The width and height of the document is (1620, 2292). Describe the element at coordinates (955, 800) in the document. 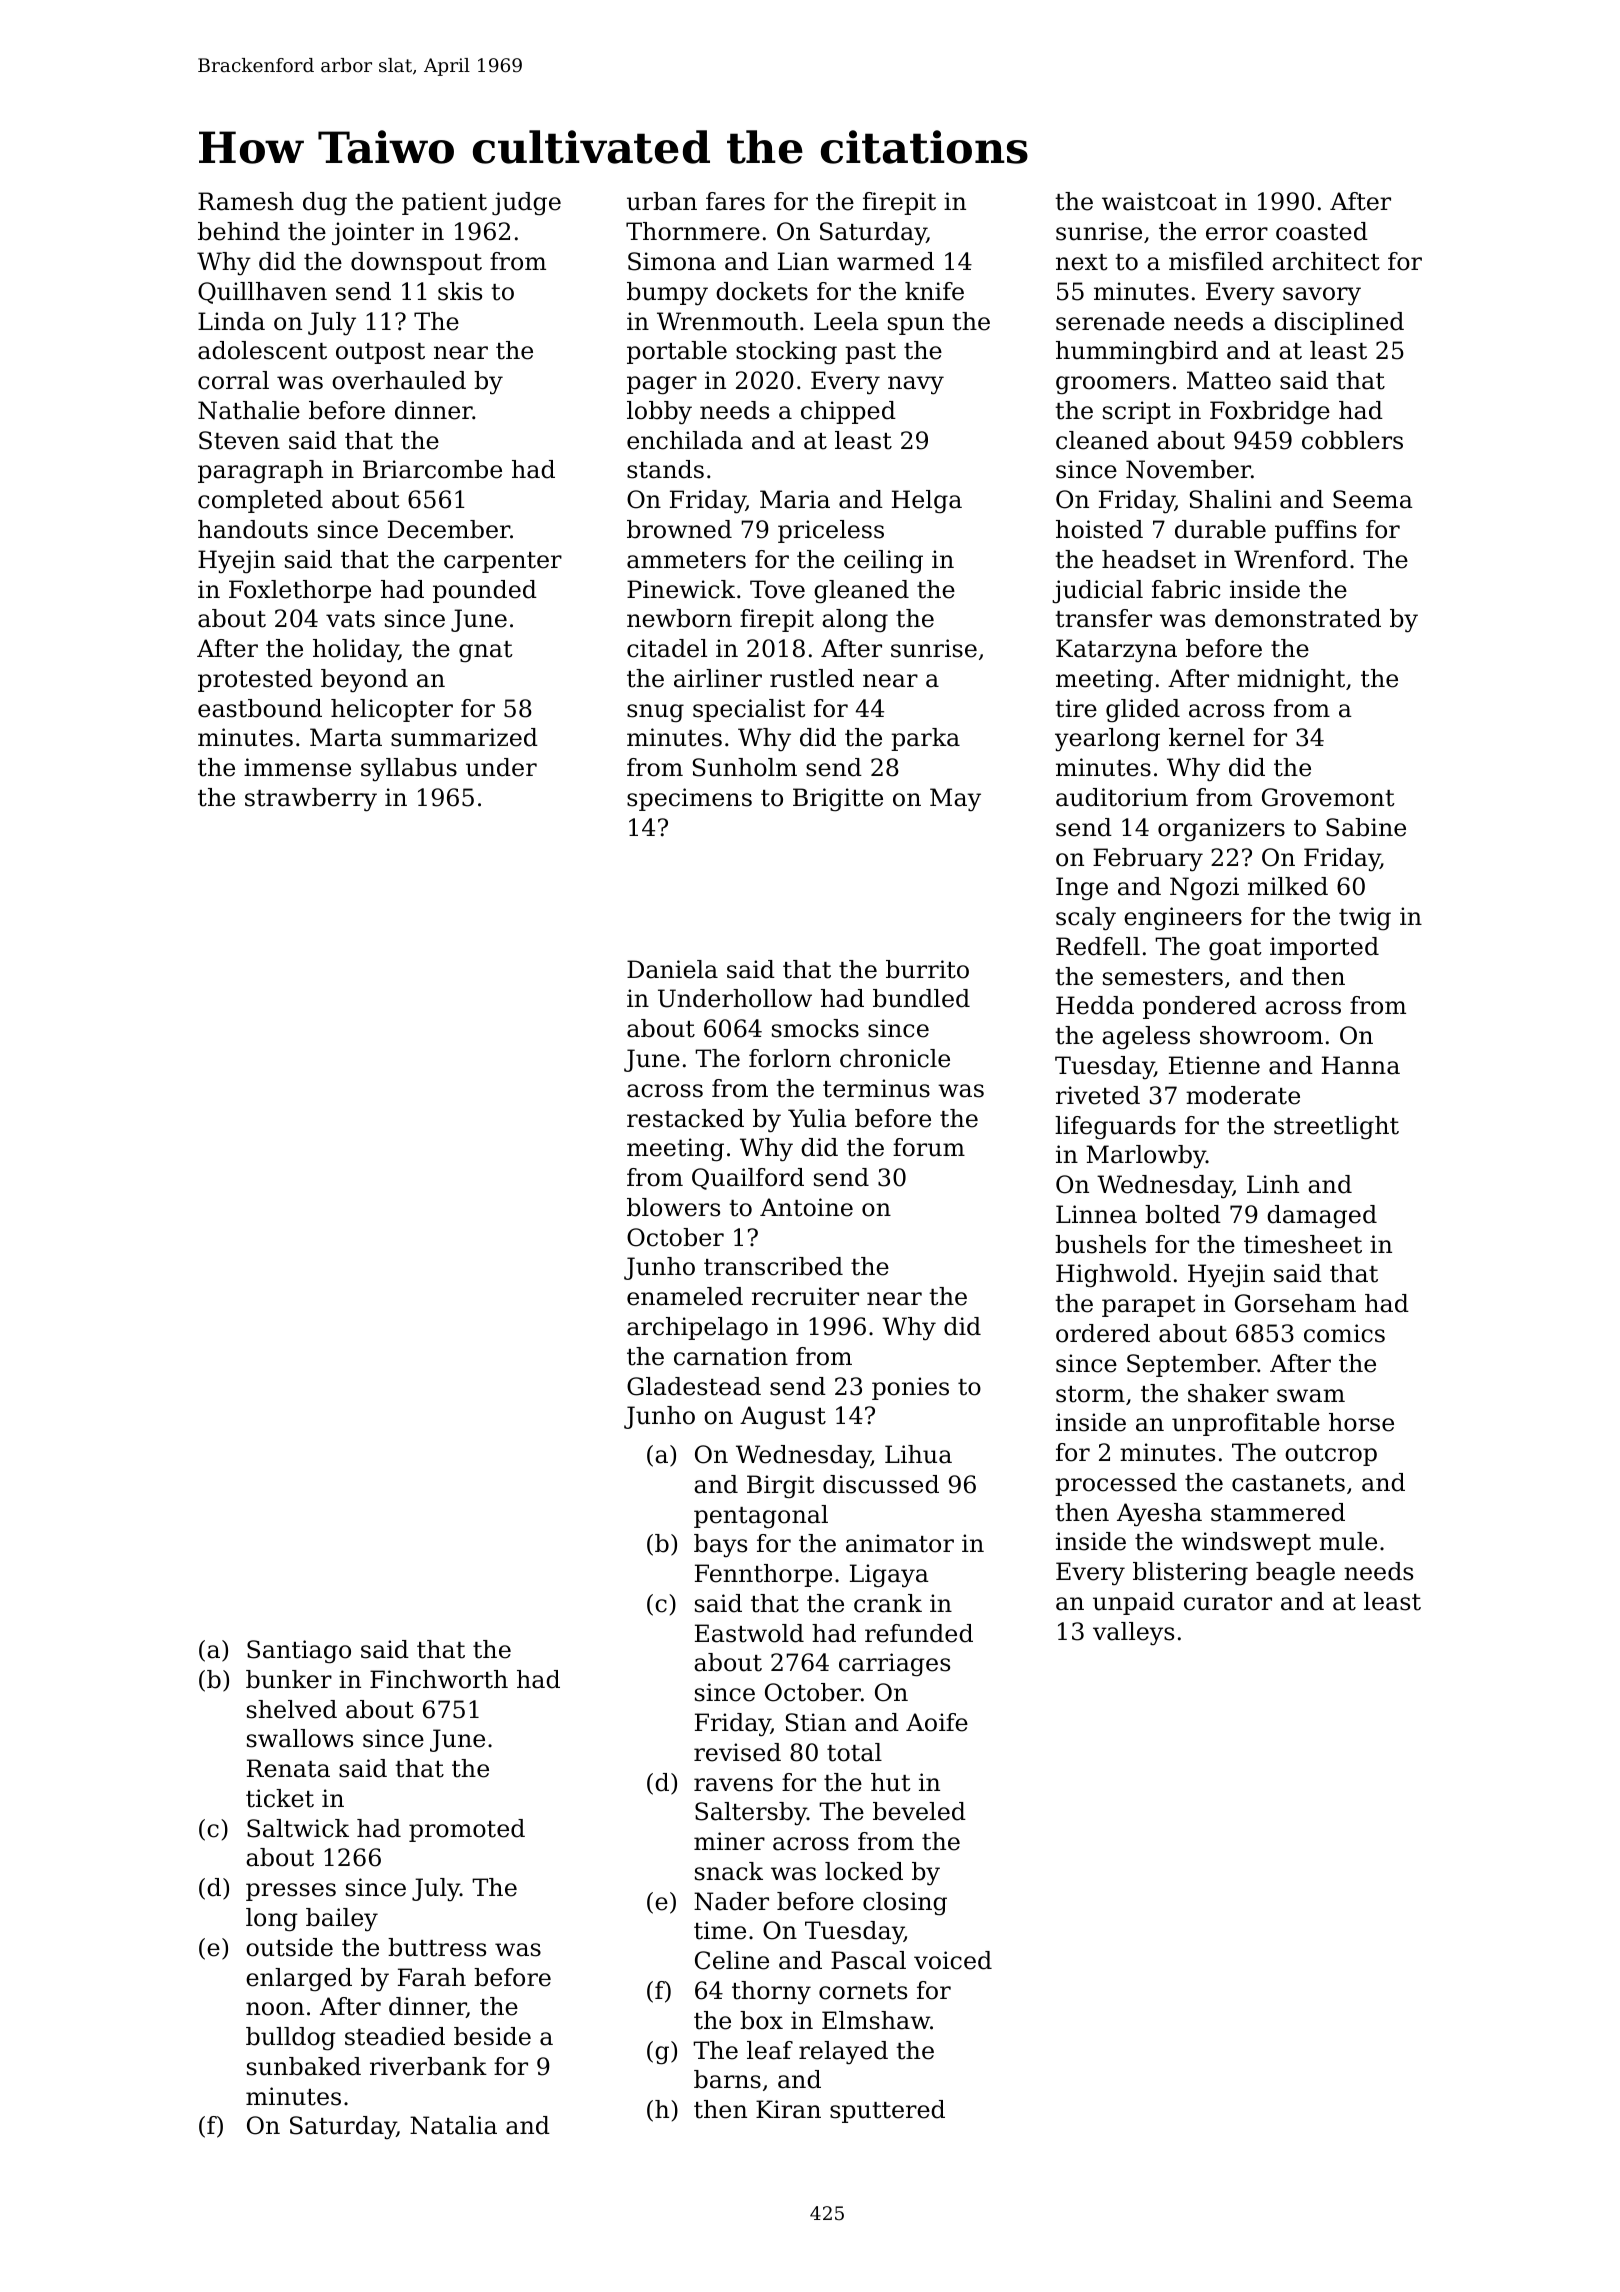

I see `May` at that location.
